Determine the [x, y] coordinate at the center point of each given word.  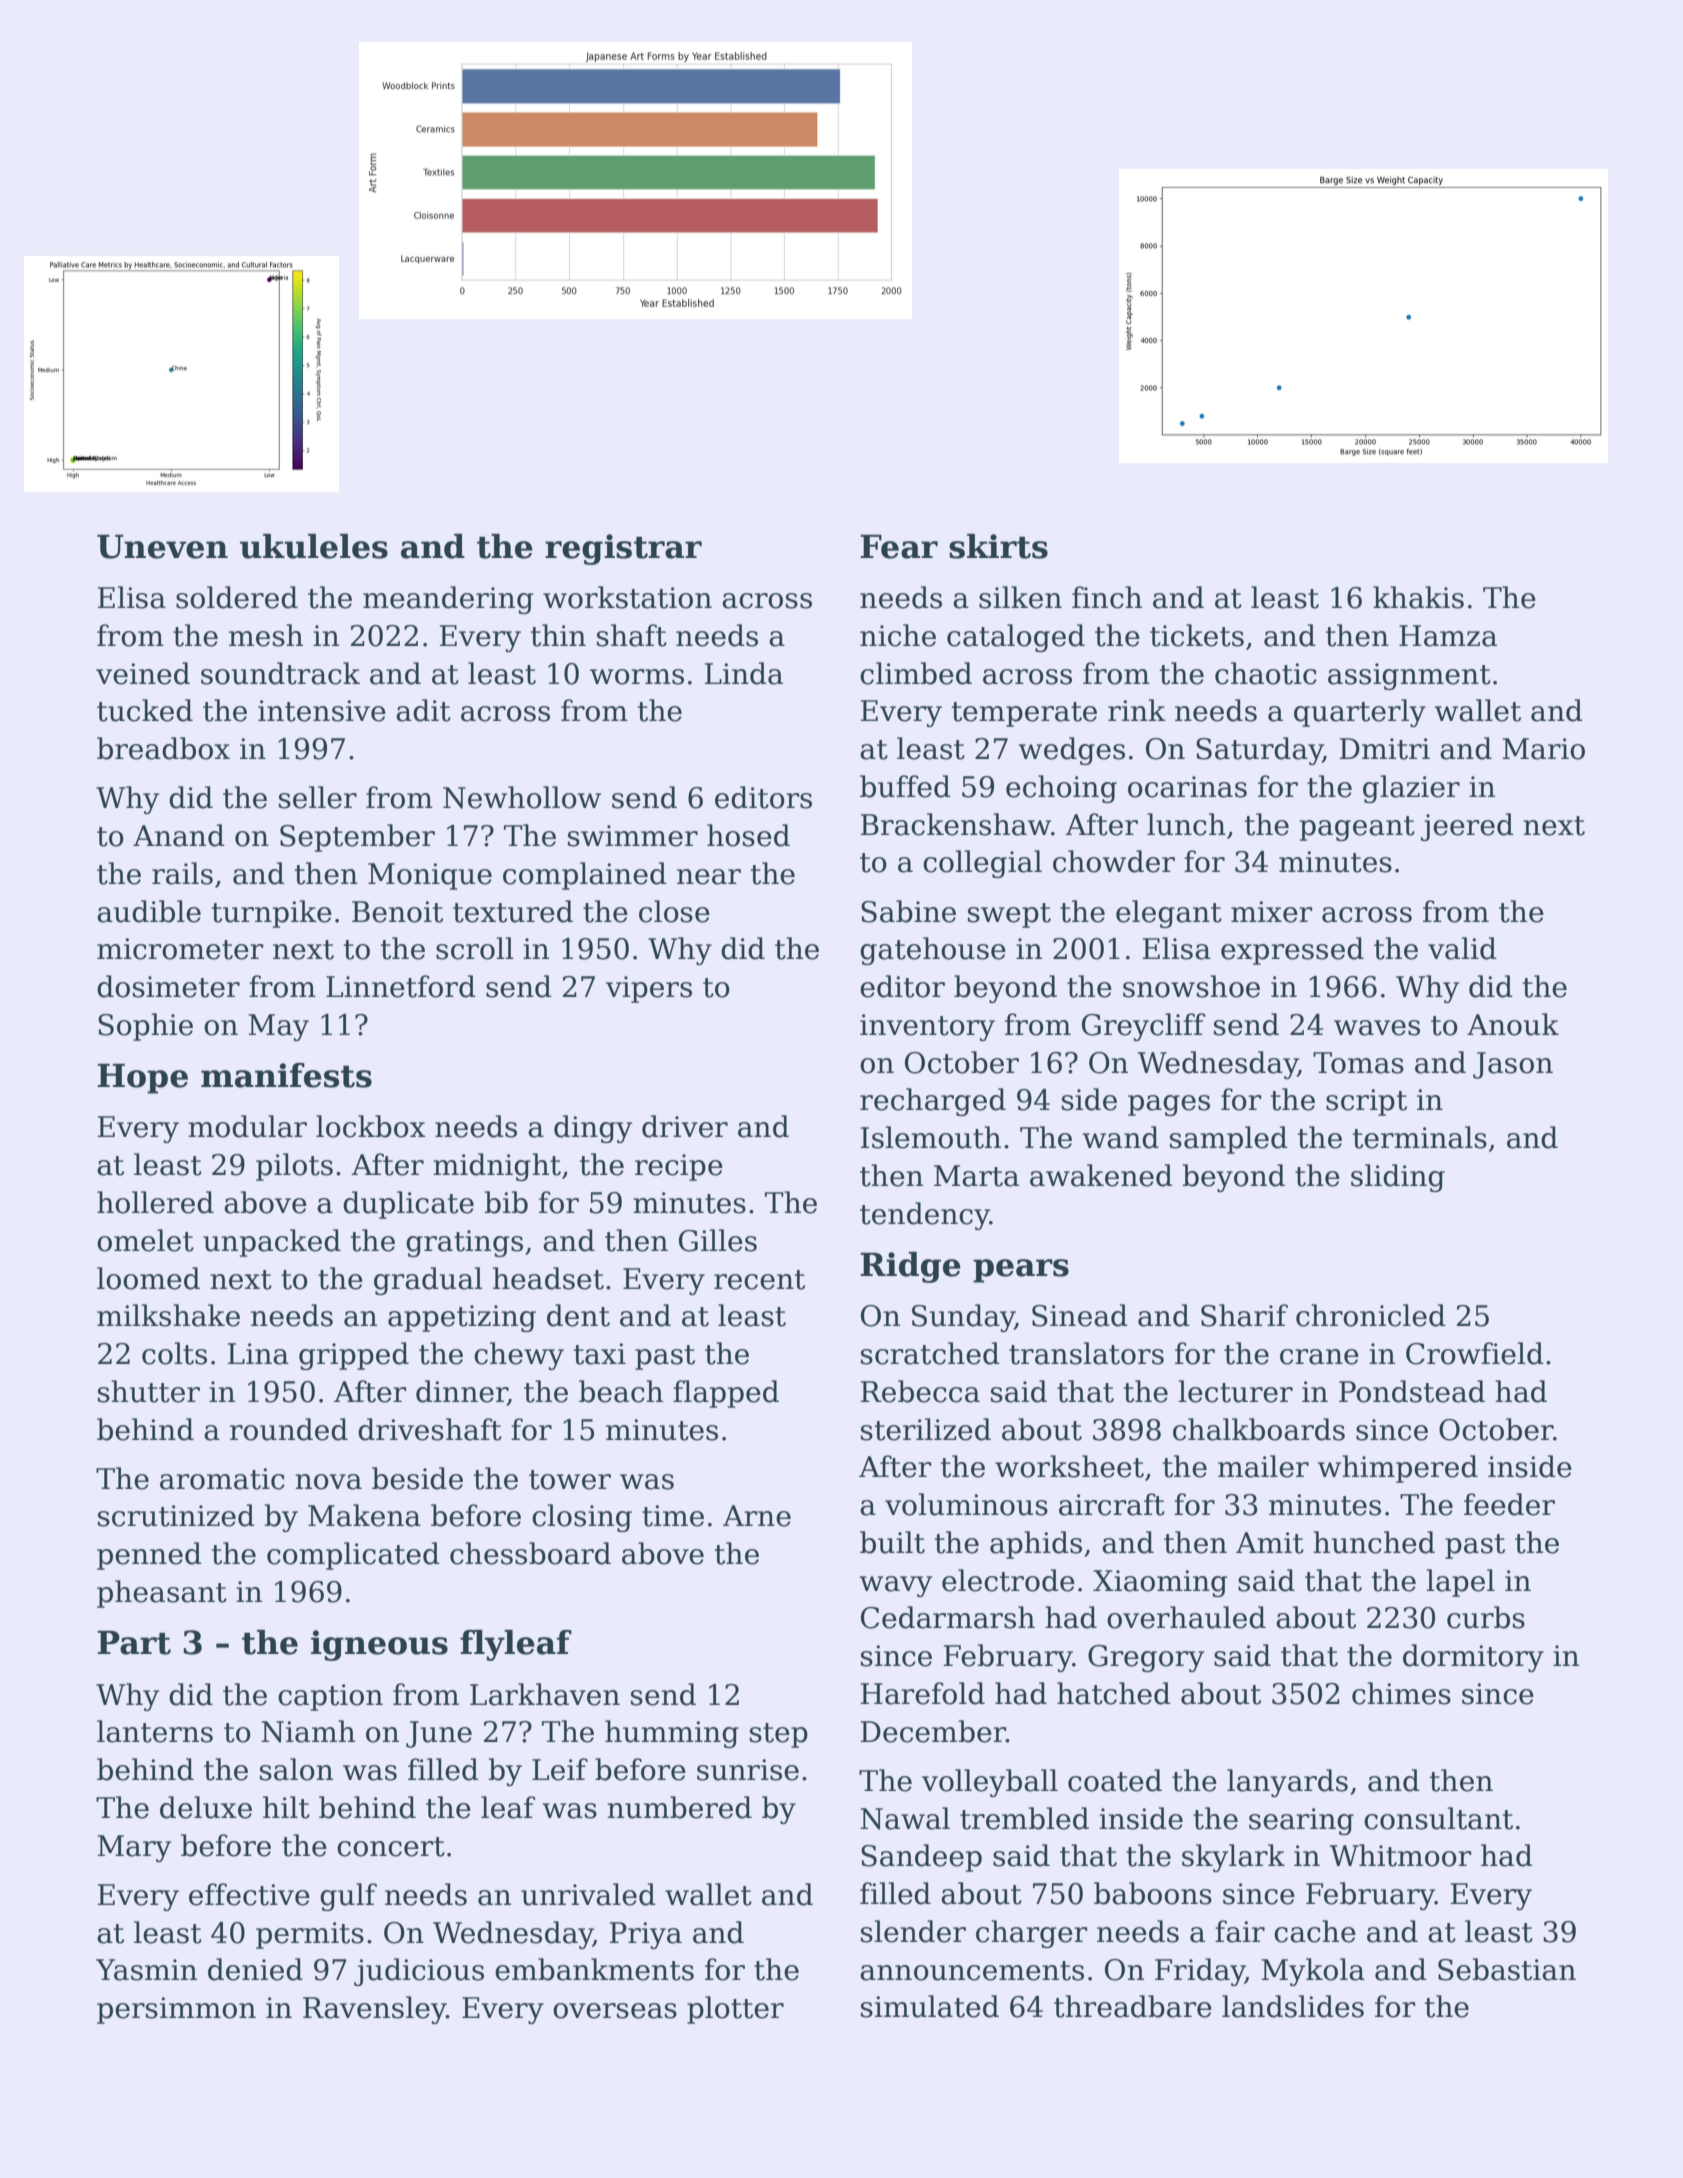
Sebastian [1507, 1969]
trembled [1024, 1818]
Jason [1513, 1065]
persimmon [176, 2010]
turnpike [272, 914]
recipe [679, 1167]
